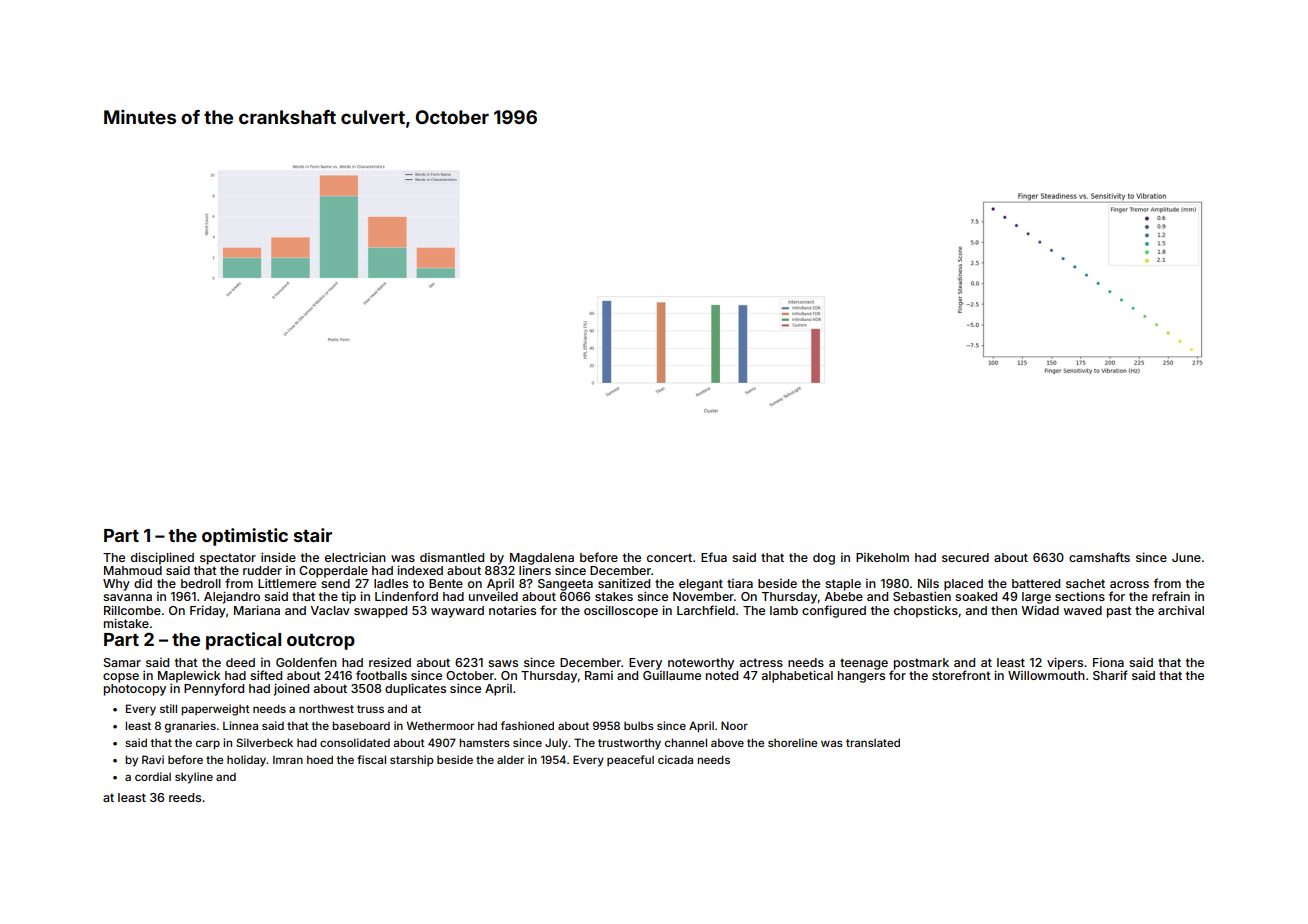 This image has height=924, width=1308. I want to click on joined, so click(291, 689).
